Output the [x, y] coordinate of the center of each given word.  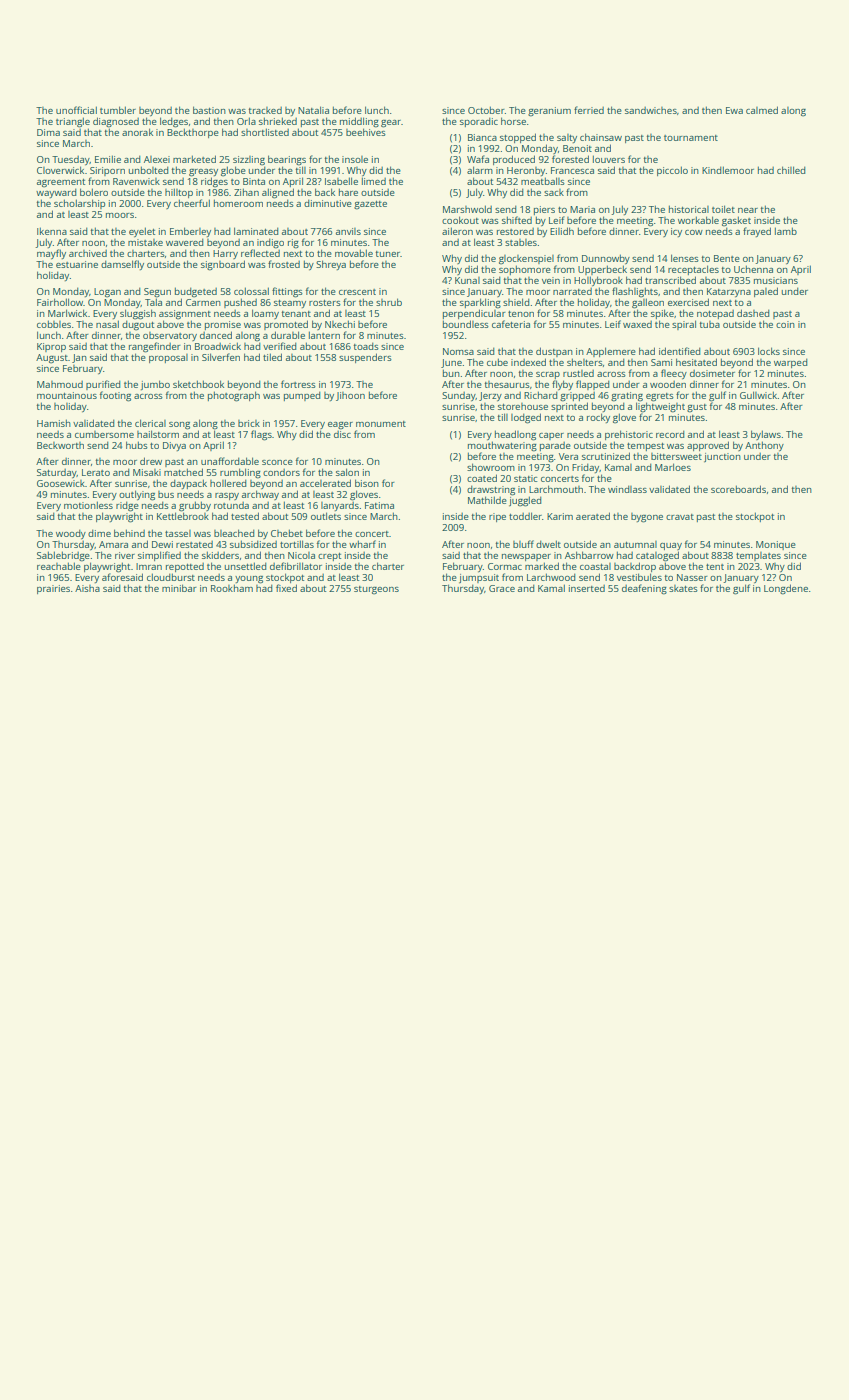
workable [698, 220]
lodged [526, 418]
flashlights [635, 292]
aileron [457, 231]
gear [391, 124]
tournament [691, 138]
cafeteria [511, 324]
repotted [185, 567]
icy [676, 232]
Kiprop [51, 347]
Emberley [190, 232]
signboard [223, 265]
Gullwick [758, 395]
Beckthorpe [193, 133]
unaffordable [230, 461]
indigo [270, 243]
